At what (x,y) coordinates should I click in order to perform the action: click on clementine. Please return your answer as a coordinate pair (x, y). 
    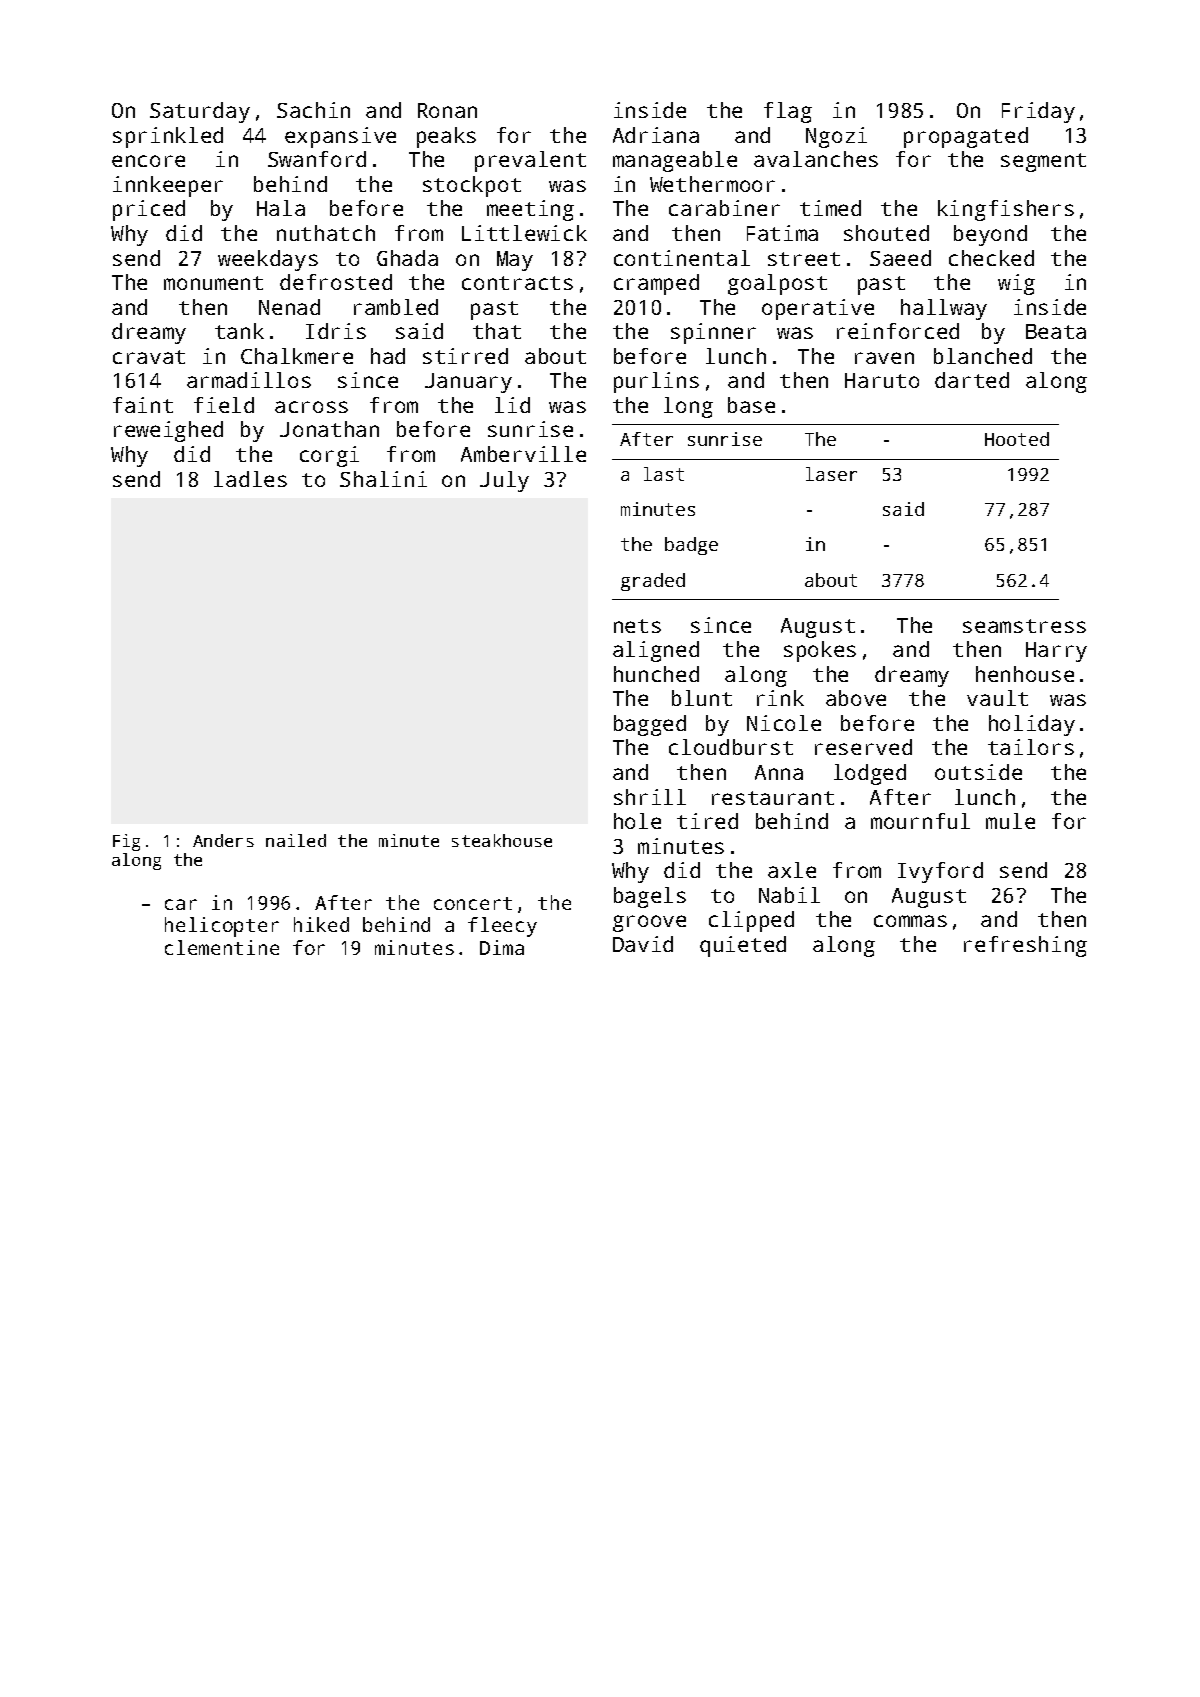
    Looking at the image, I should click on (222, 947).
